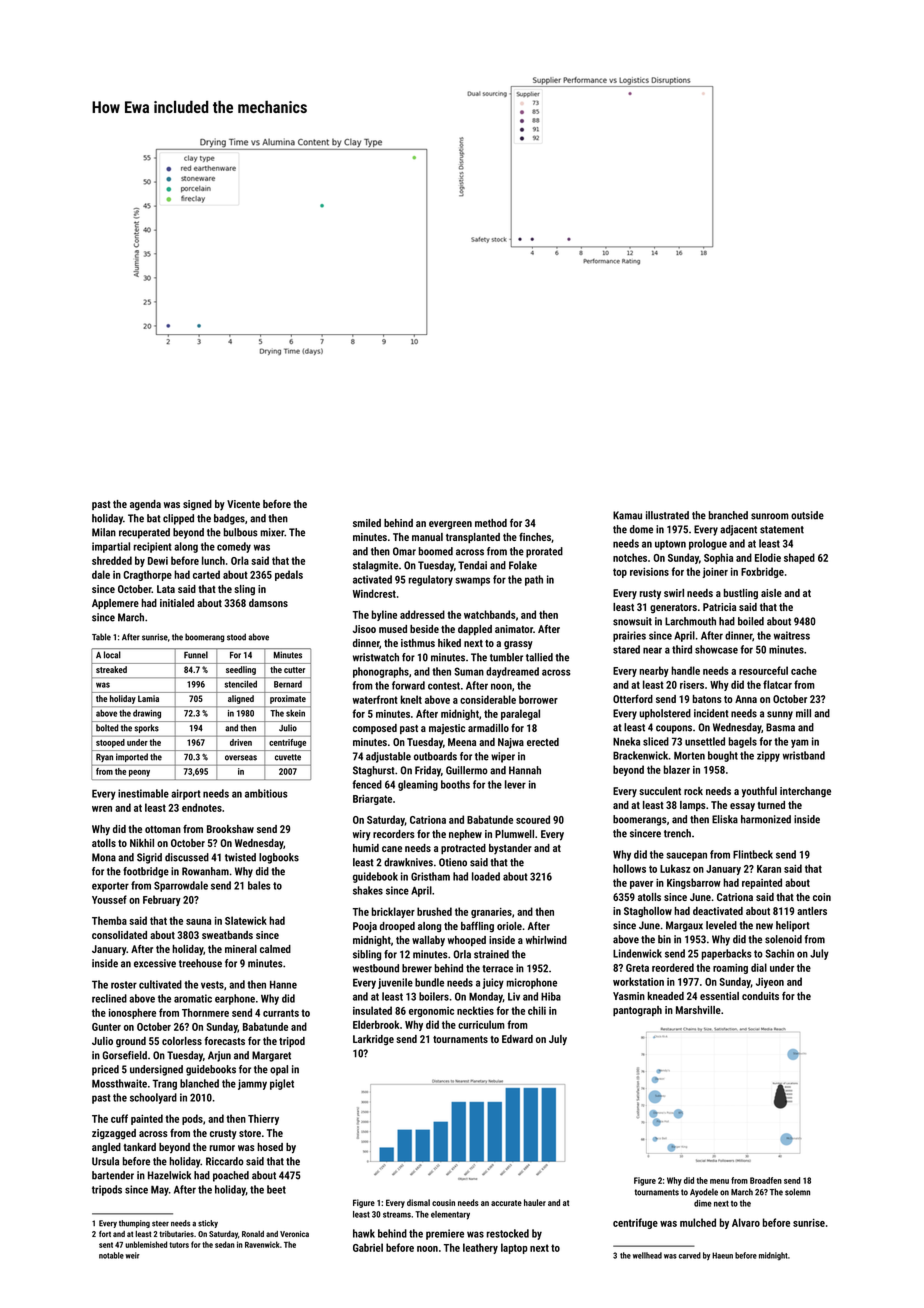  What do you see at coordinates (272, 532) in the screenshot?
I see `mixer` at bounding box center [272, 532].
